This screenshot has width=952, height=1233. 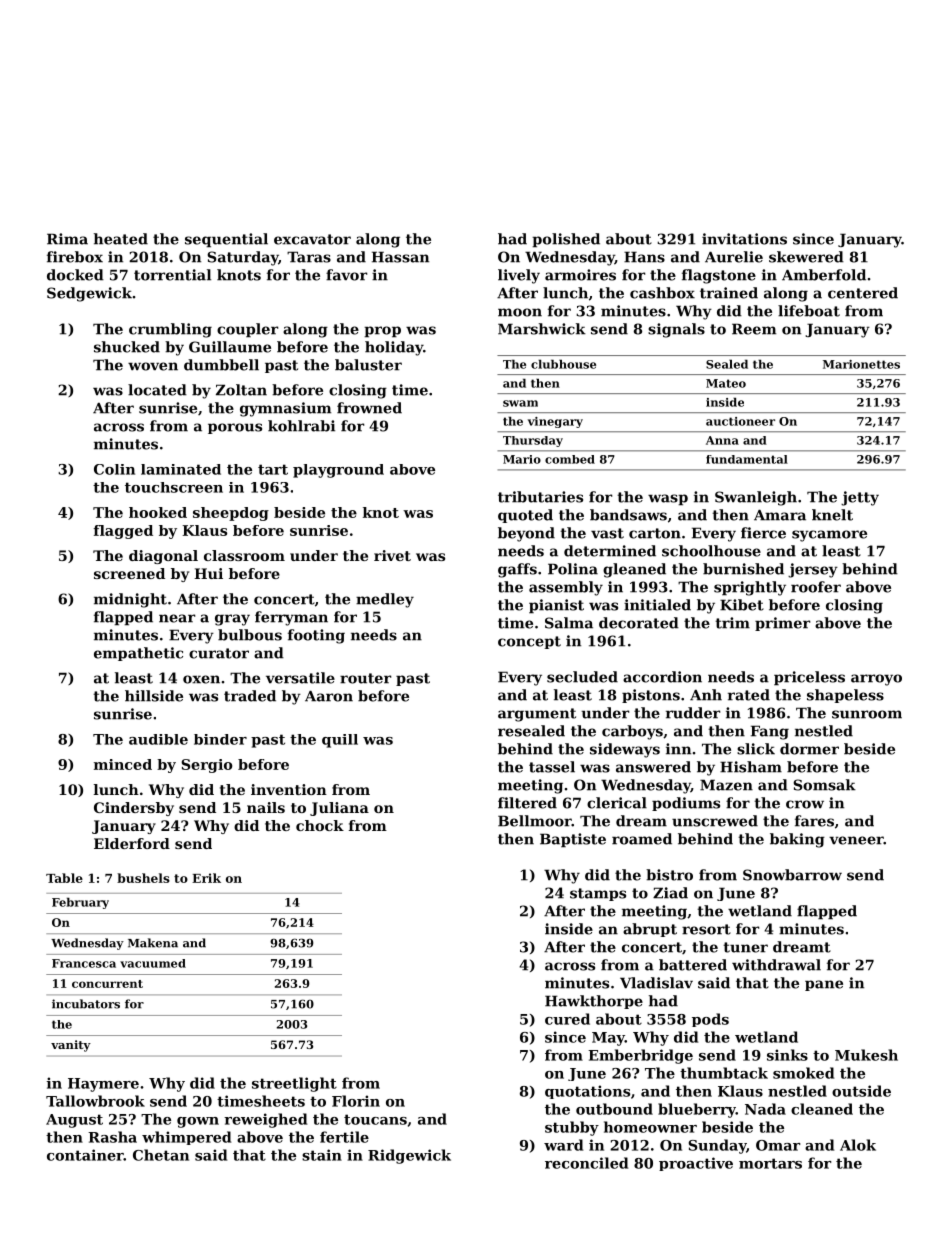 I want to click on pane, so click(x=824, y=985).
